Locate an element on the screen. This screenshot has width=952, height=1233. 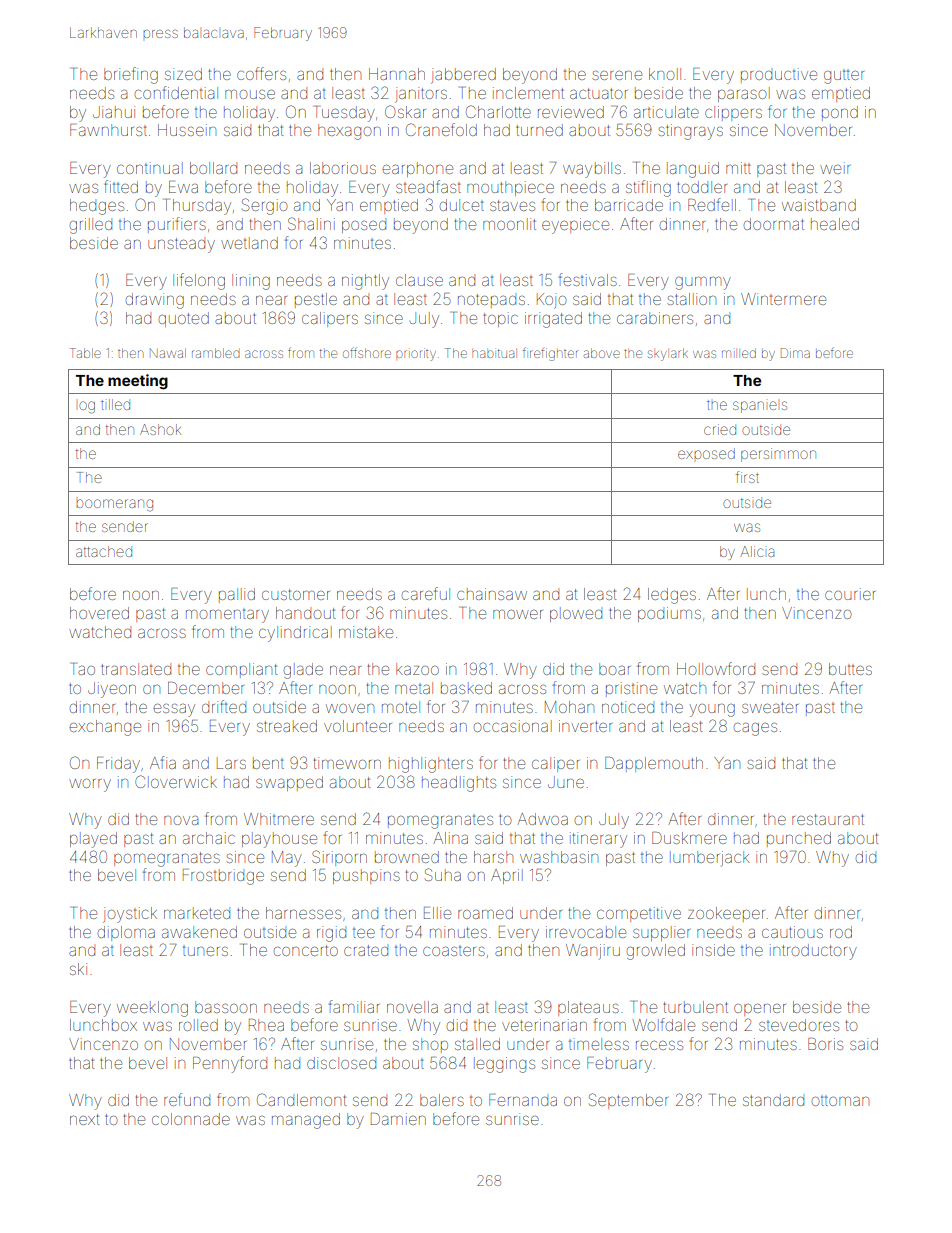
September is located at coordinates (628, 1101).
